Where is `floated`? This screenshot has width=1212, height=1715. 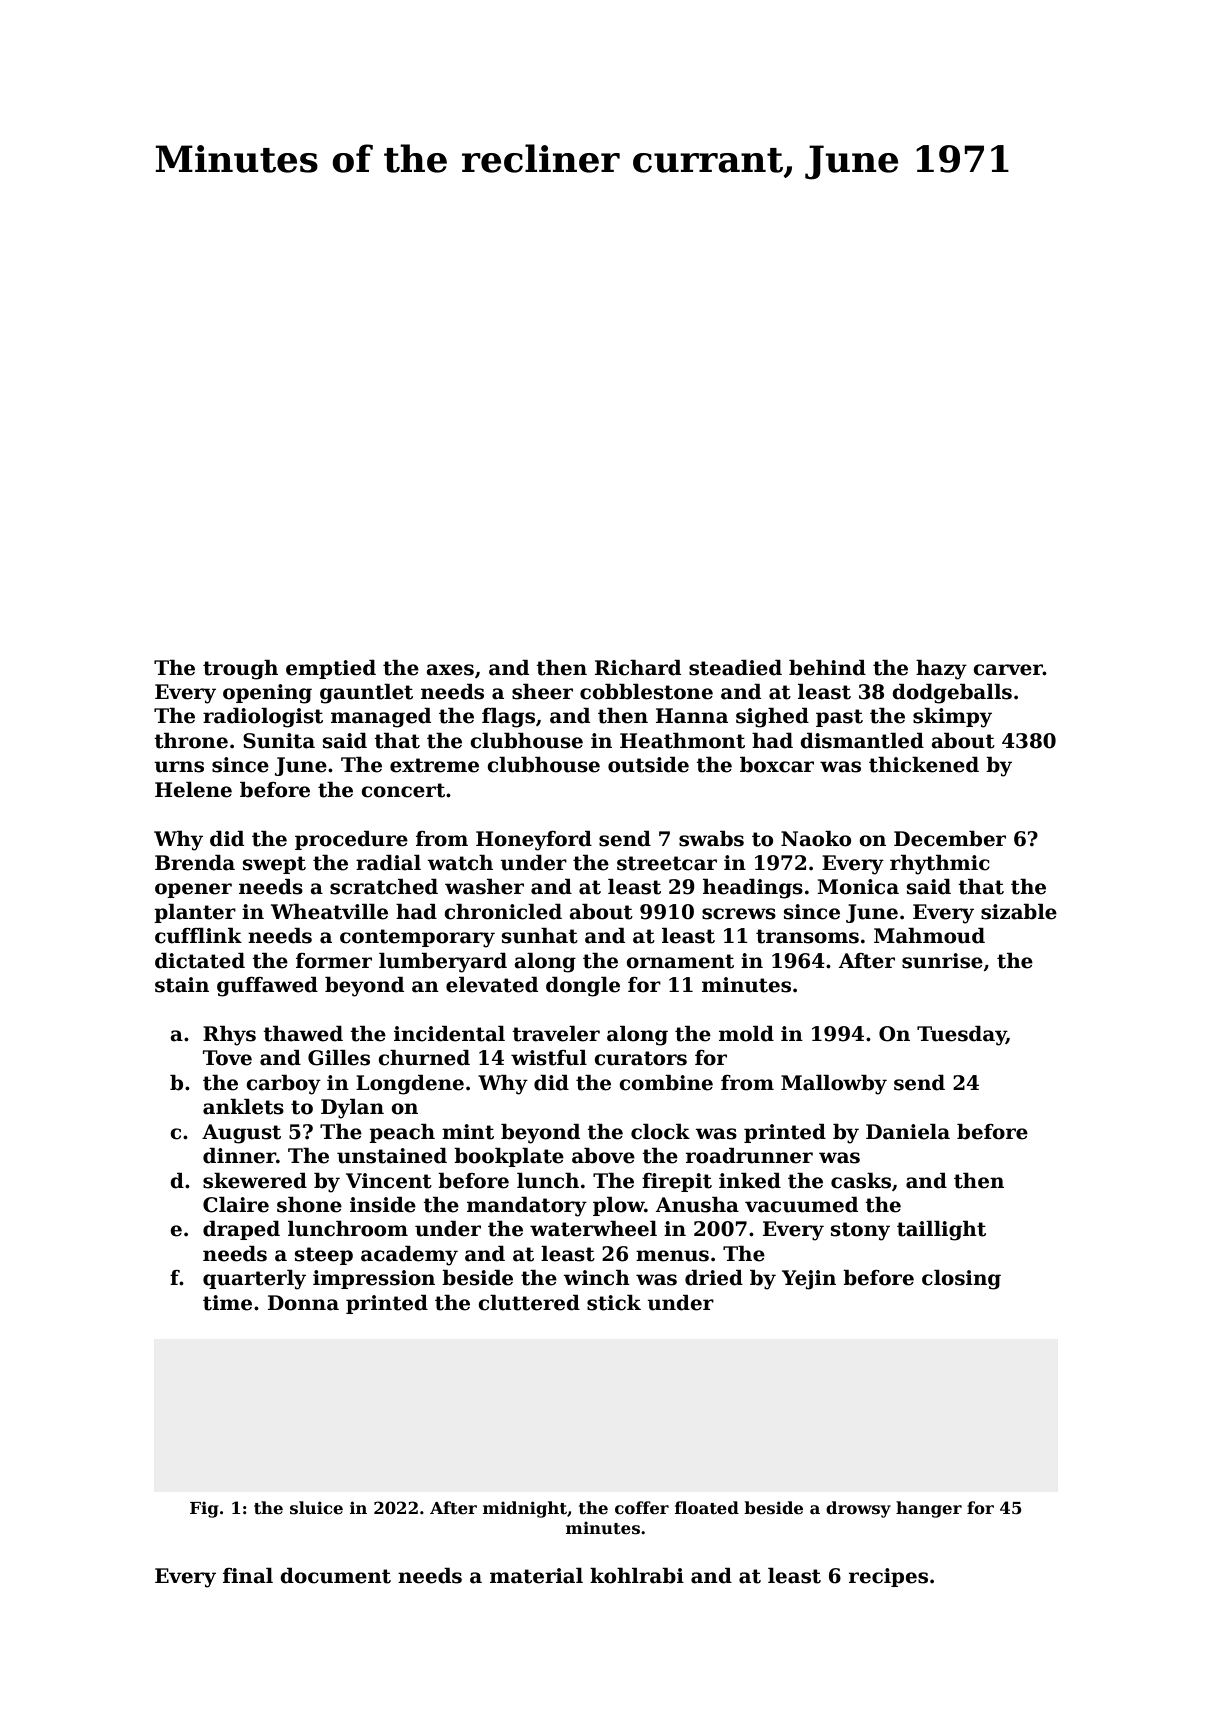 floated is located at coordinates (707, 1508).
